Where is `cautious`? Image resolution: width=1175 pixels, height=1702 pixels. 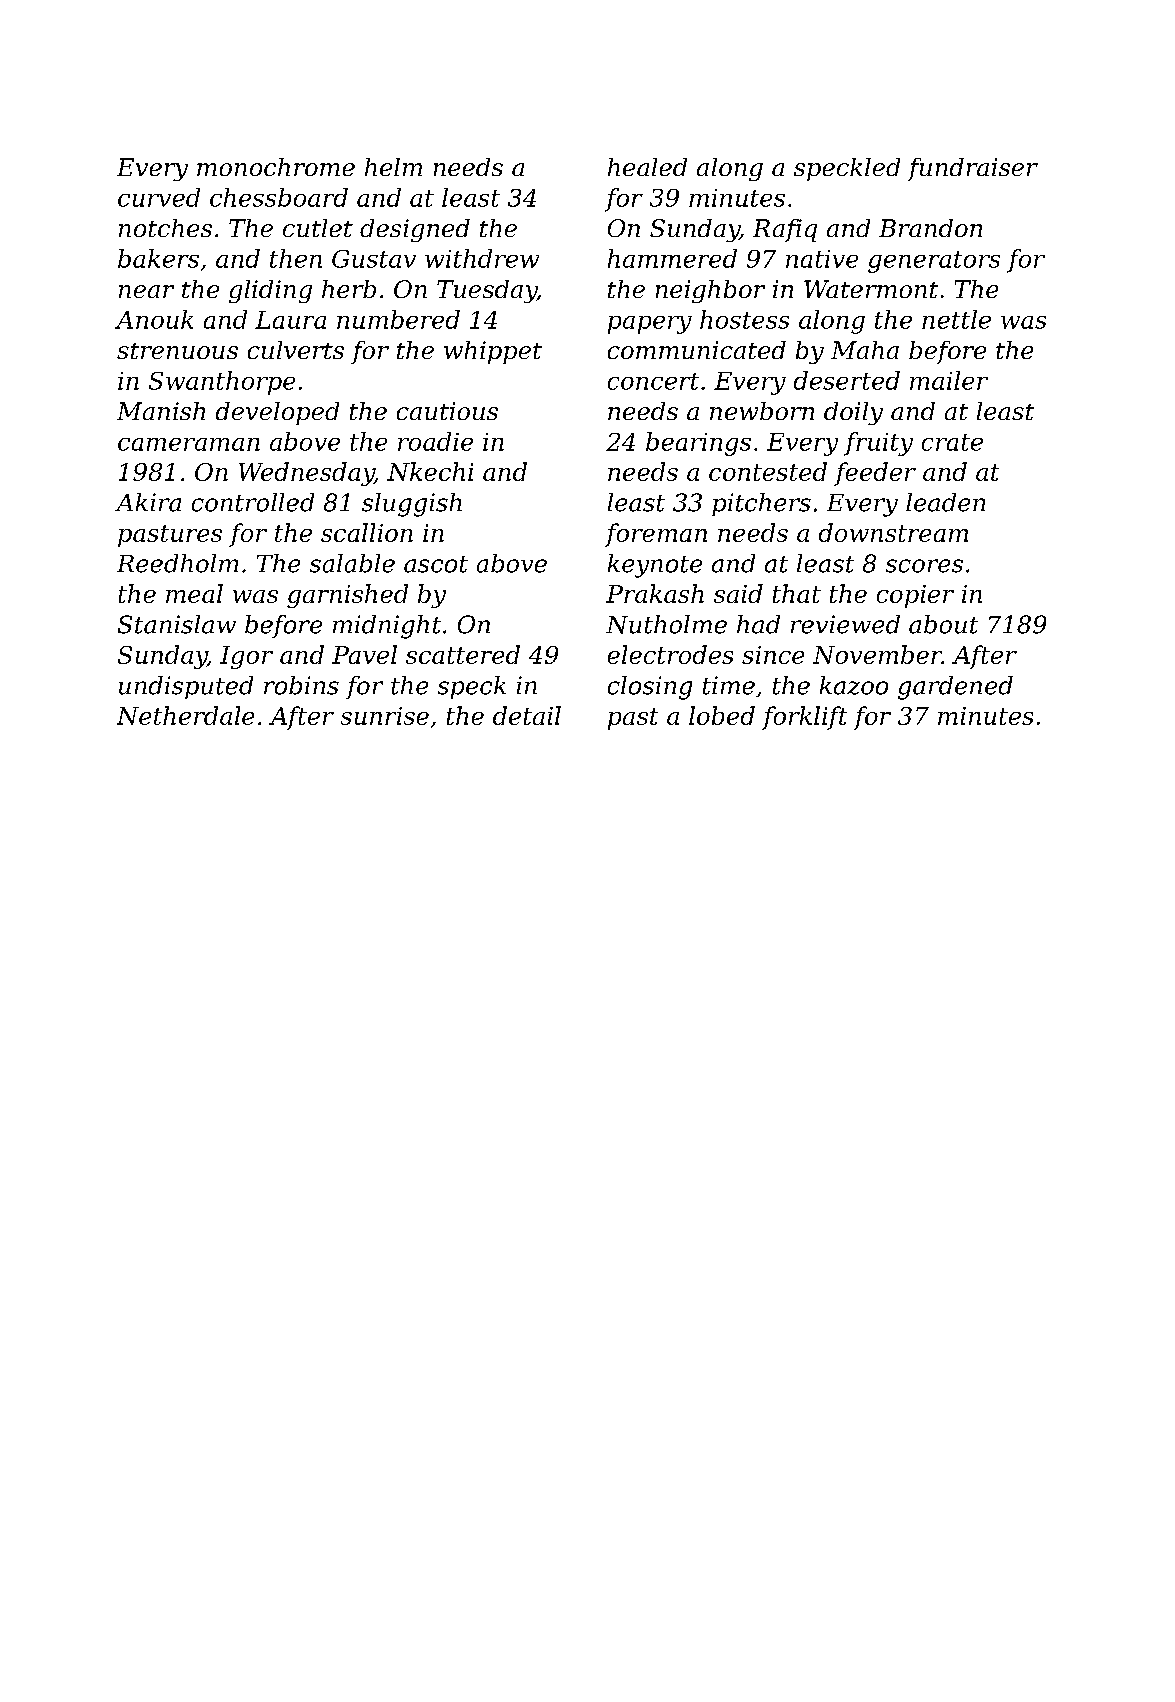 cautious is located at coordinates (447, 411).
